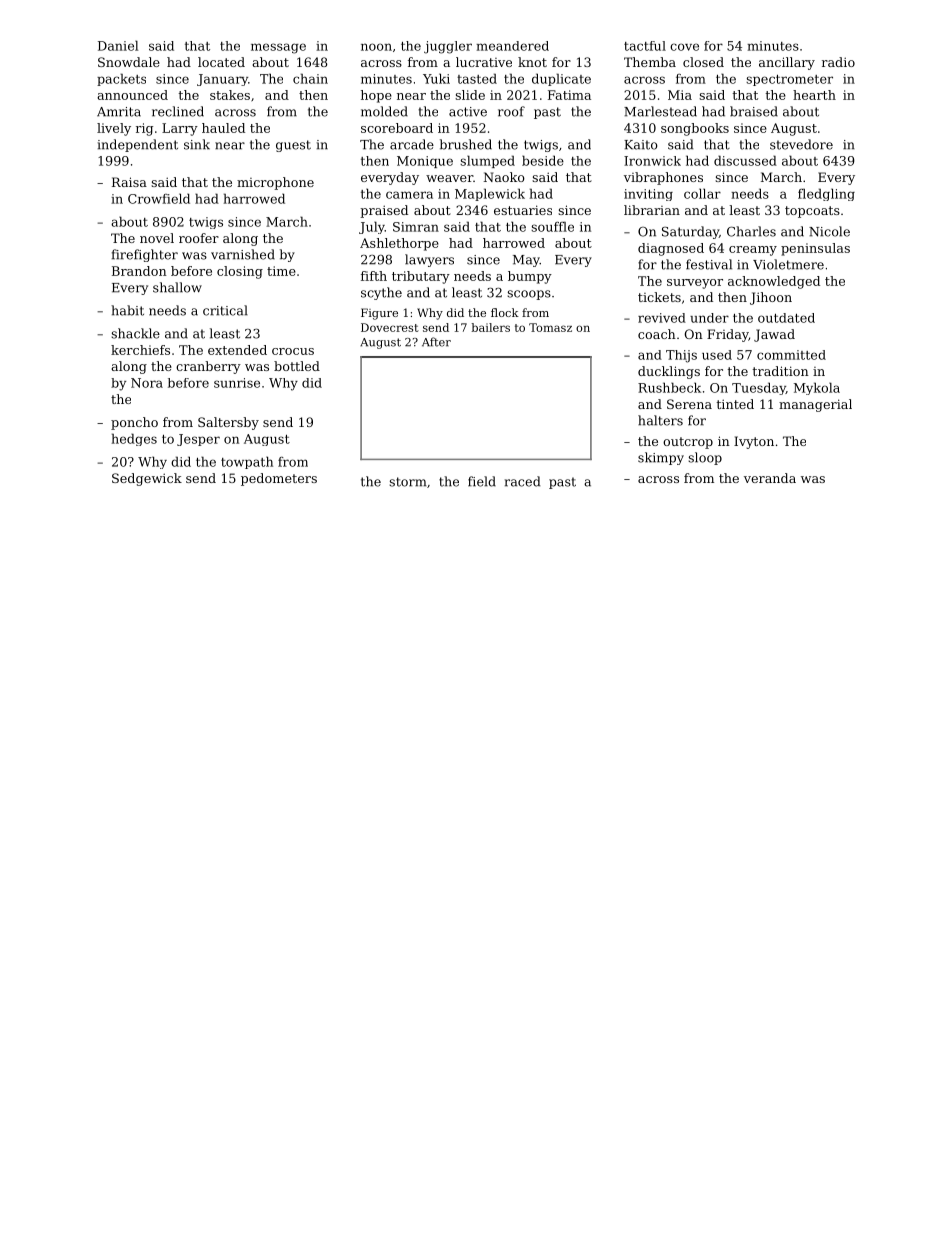 Image resolution: width=952 pixels, height=1233 pixels. What do you see at coordinates (684, 47) in the page?
I see `cove` at bounding box center [684, 47].
